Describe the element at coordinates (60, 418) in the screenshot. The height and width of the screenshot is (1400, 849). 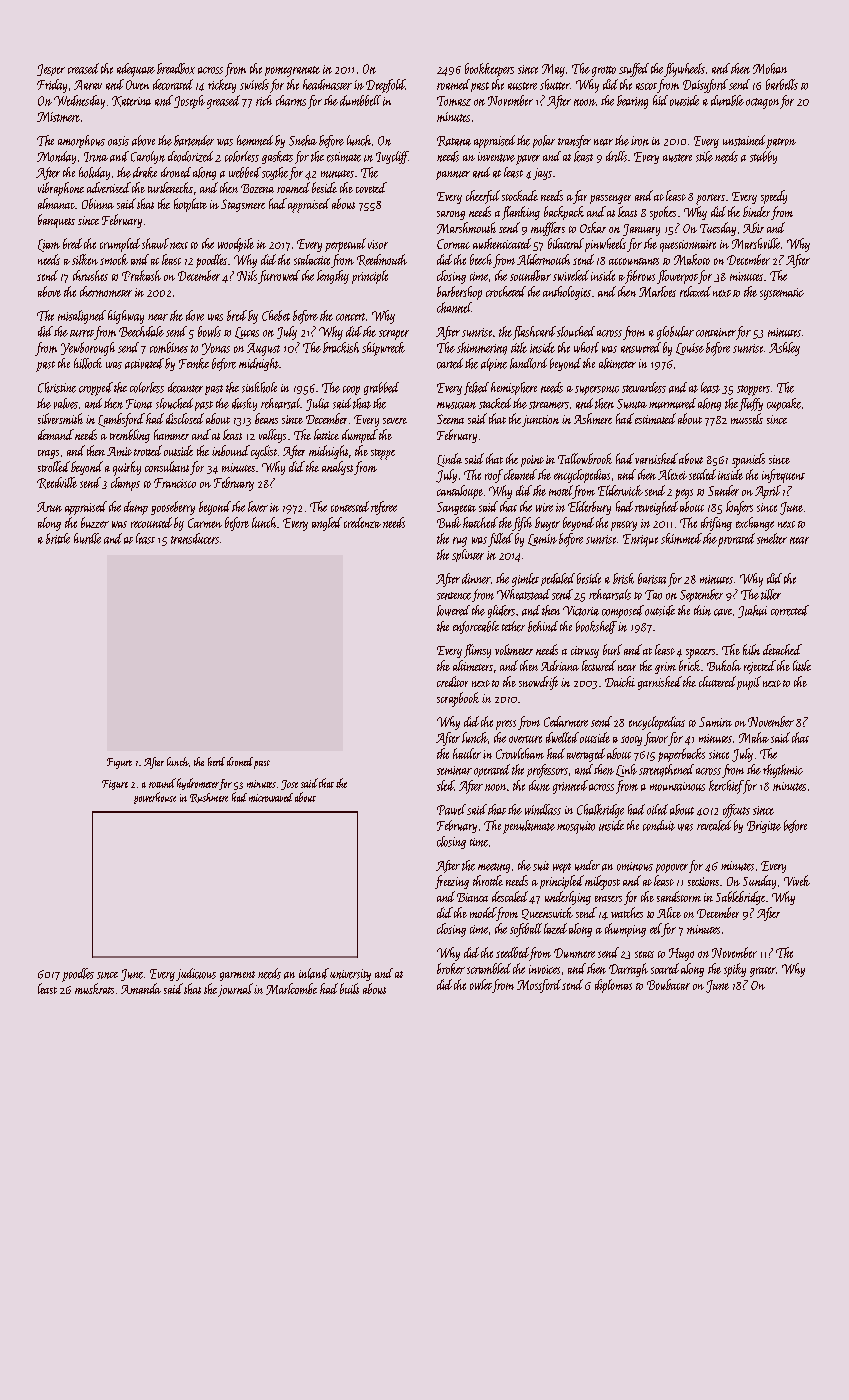
I see `silversmith` at that location.
